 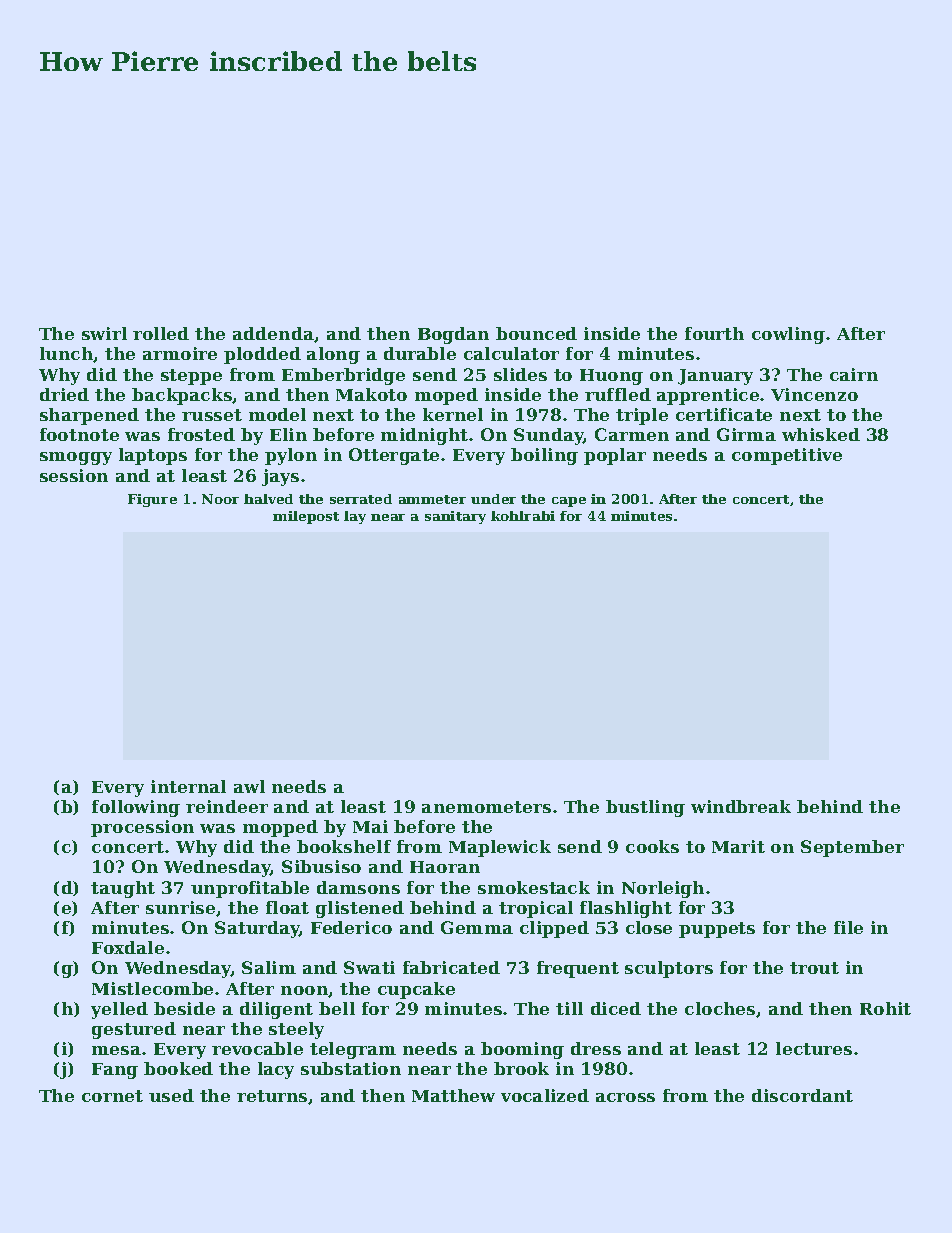 What do you see at coordinates (715, 377) in the page?
I see `January` at bounding box center [715, 377].
